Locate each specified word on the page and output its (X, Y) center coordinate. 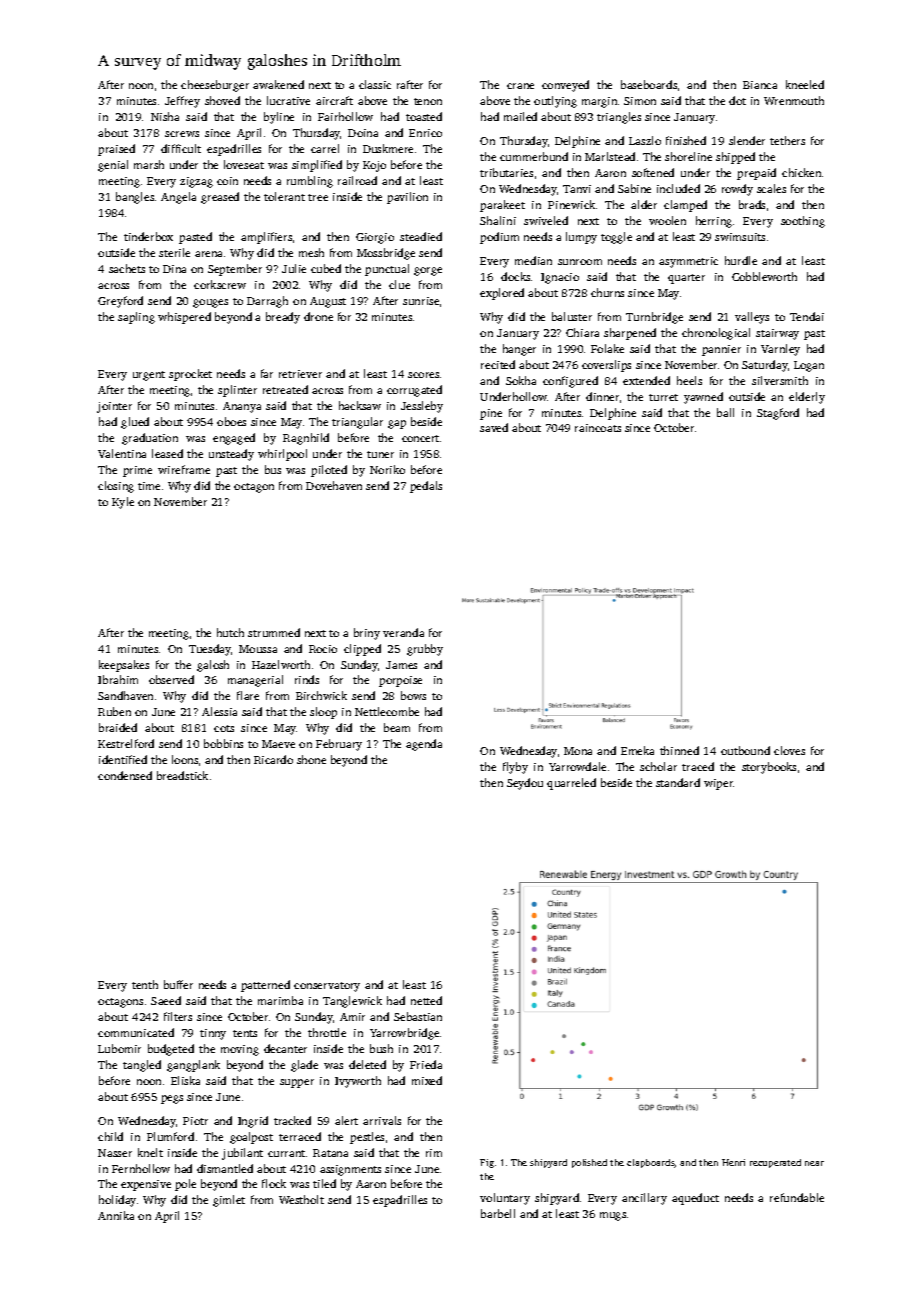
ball (725, 412)
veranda (403, 632)
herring (714, 222)
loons (185, 759)
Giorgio (375, 238)
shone (311, 759)
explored (502, 294)
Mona (578, 751)
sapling (136, 318)
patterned (265, 986)
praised (116, 150)
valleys (752, 318)
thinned (679, 750)
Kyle (123, 503)
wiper (719, 784)
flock (274, 1183)
